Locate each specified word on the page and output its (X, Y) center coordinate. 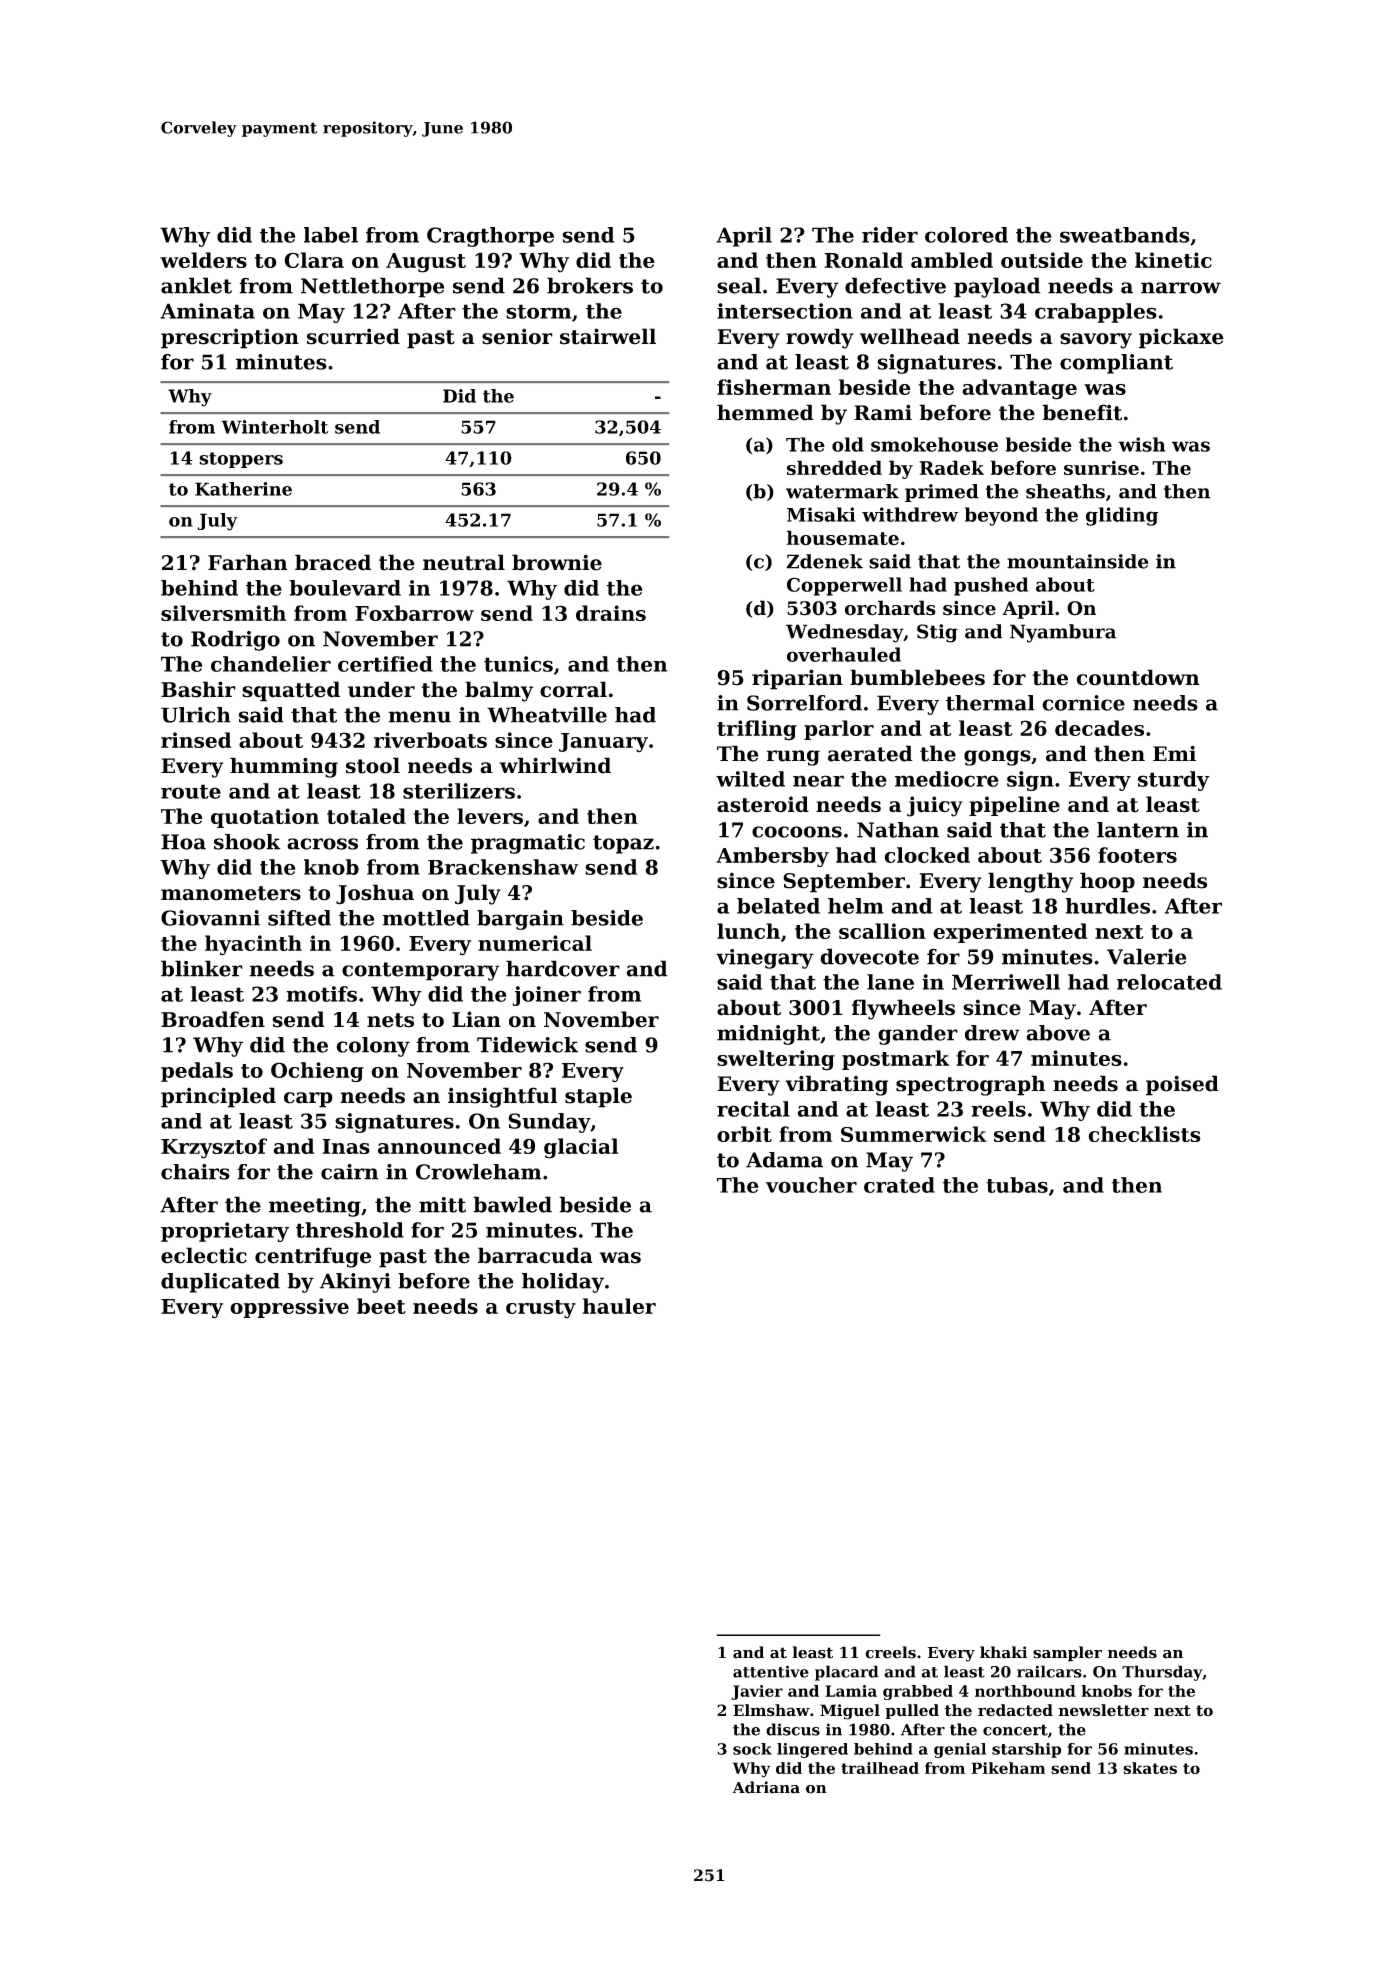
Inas (346, 1146)
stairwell (608, 336)
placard (847, 1673)
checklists (1144, 1134)
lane (890, 982)
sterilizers (459, 791)
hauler (619, 1306)
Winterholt (274, 427)
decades (1099, 728)
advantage (1019, 389)
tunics (518, 664)
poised (1182, 1085)
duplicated (220, 1283)
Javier (757, 1692)
